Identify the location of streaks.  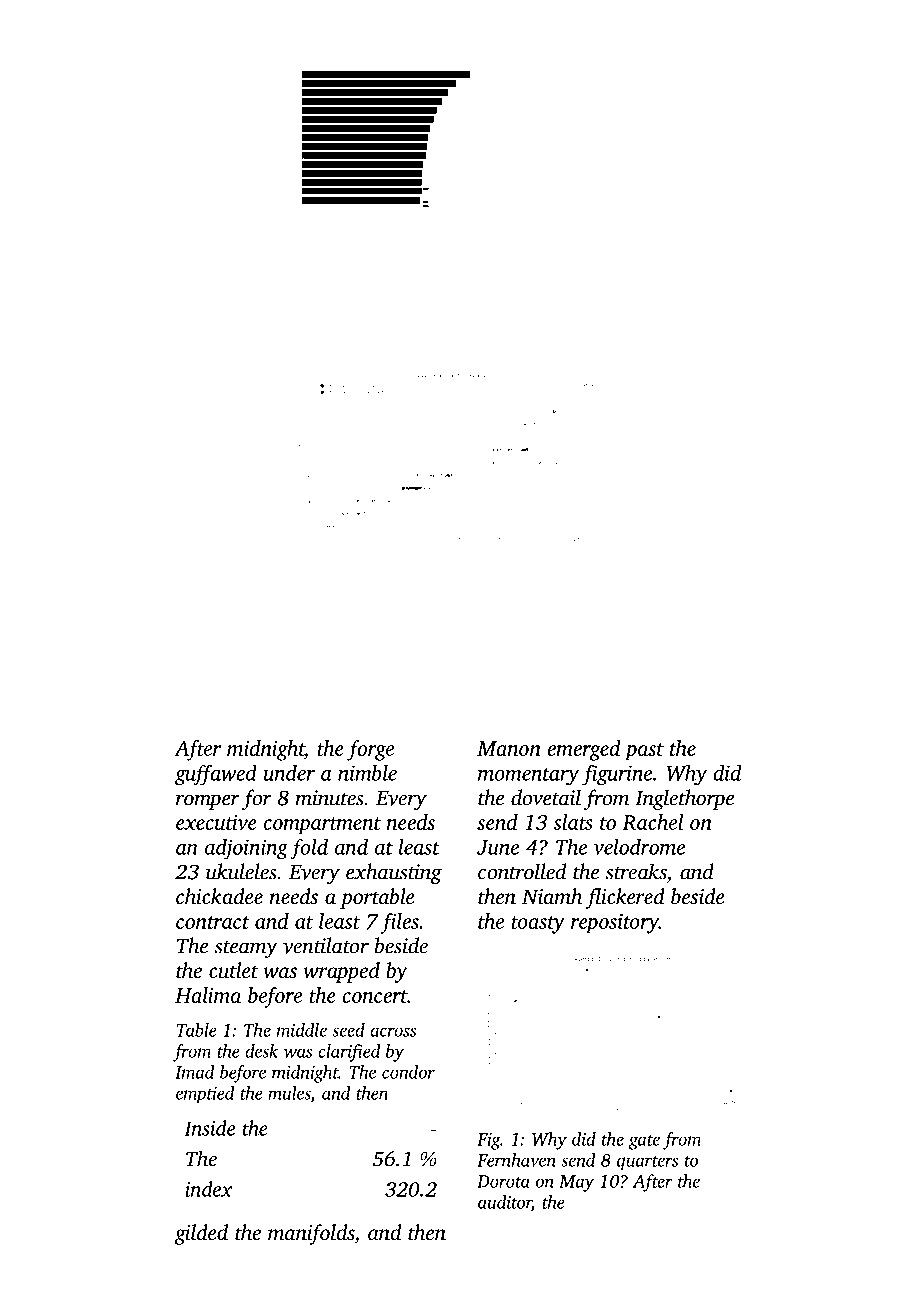
(636, 871).
